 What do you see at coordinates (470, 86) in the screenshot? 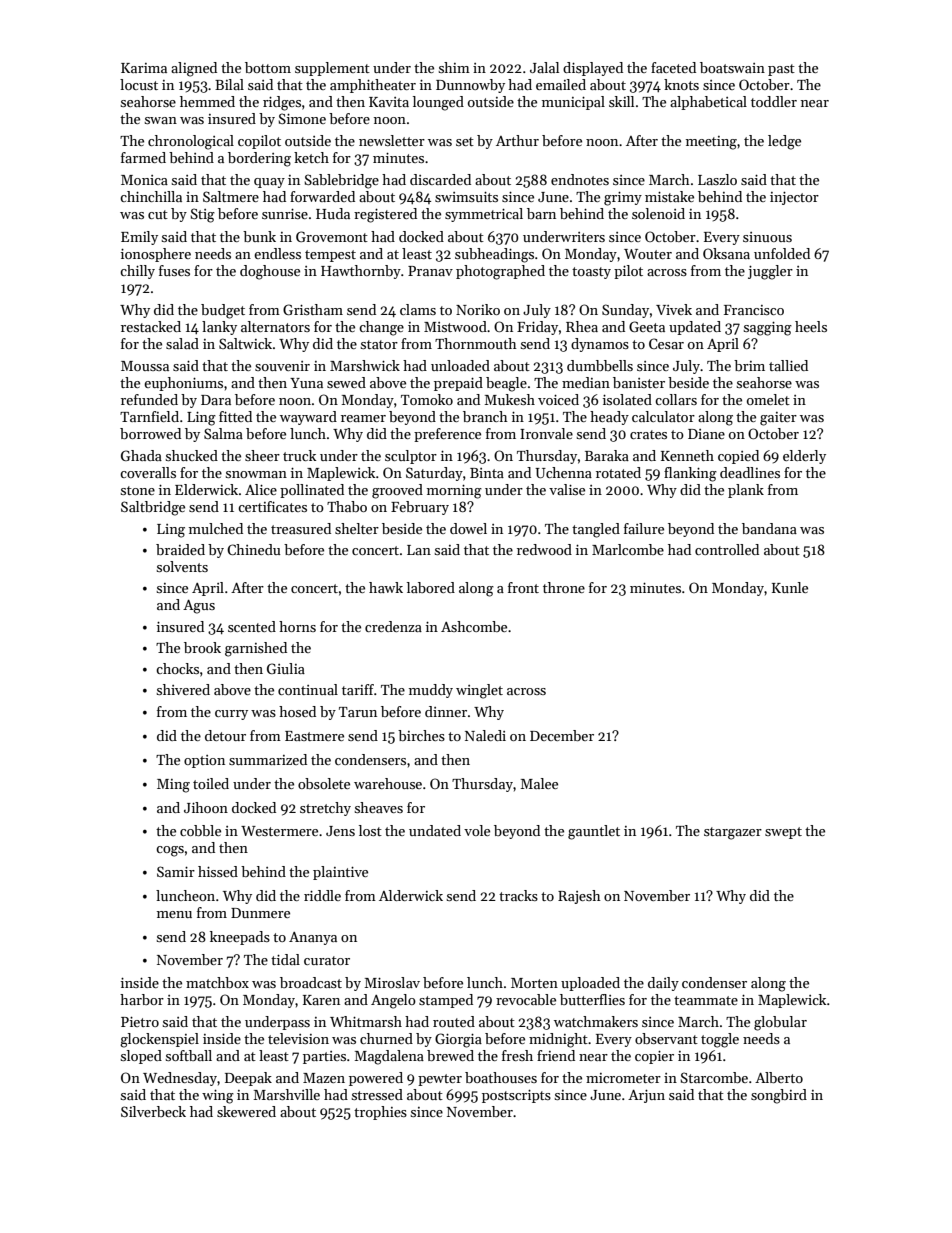
I see `Dunnowby` at bounding box center [470, 86].
